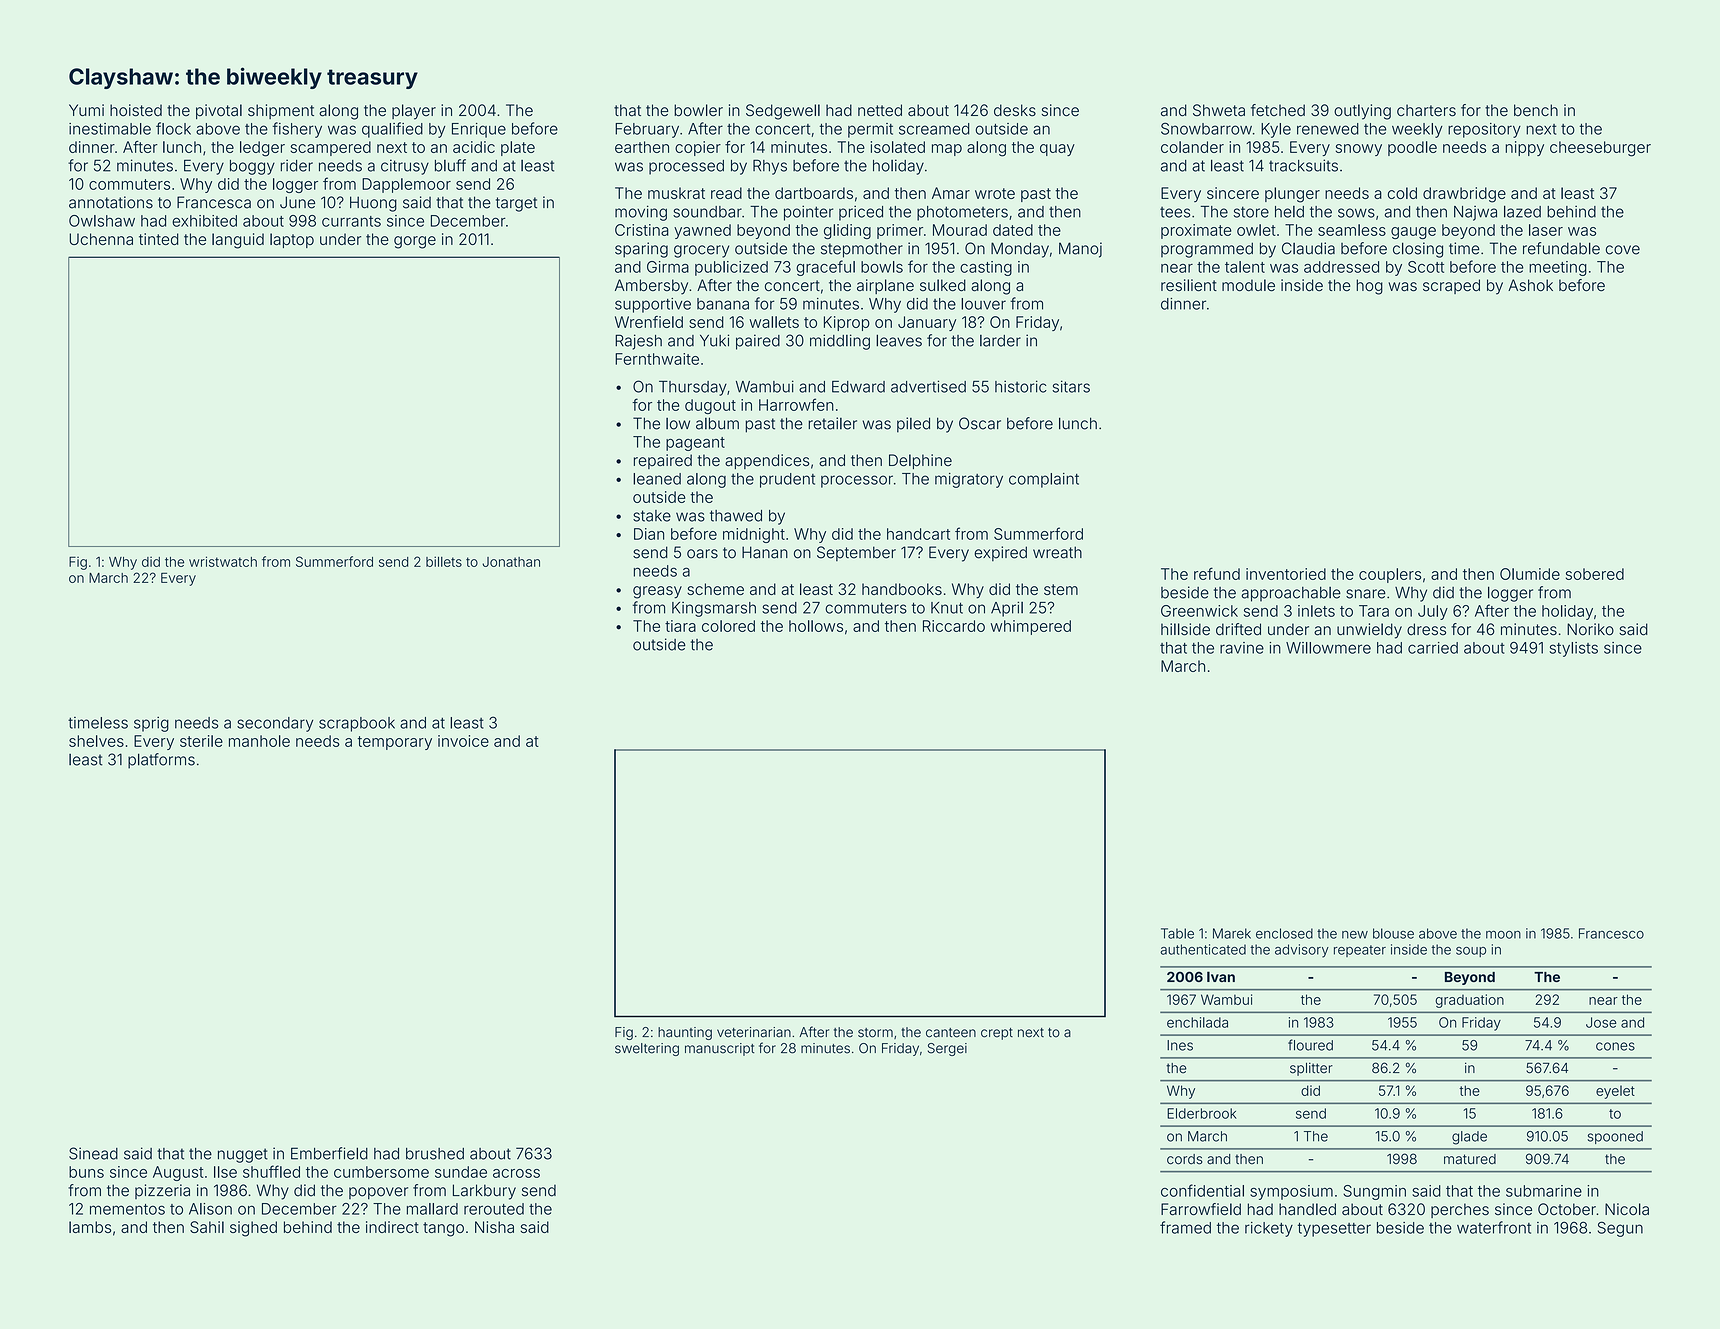  I want to click on Riccardo, so click(954, 626).
